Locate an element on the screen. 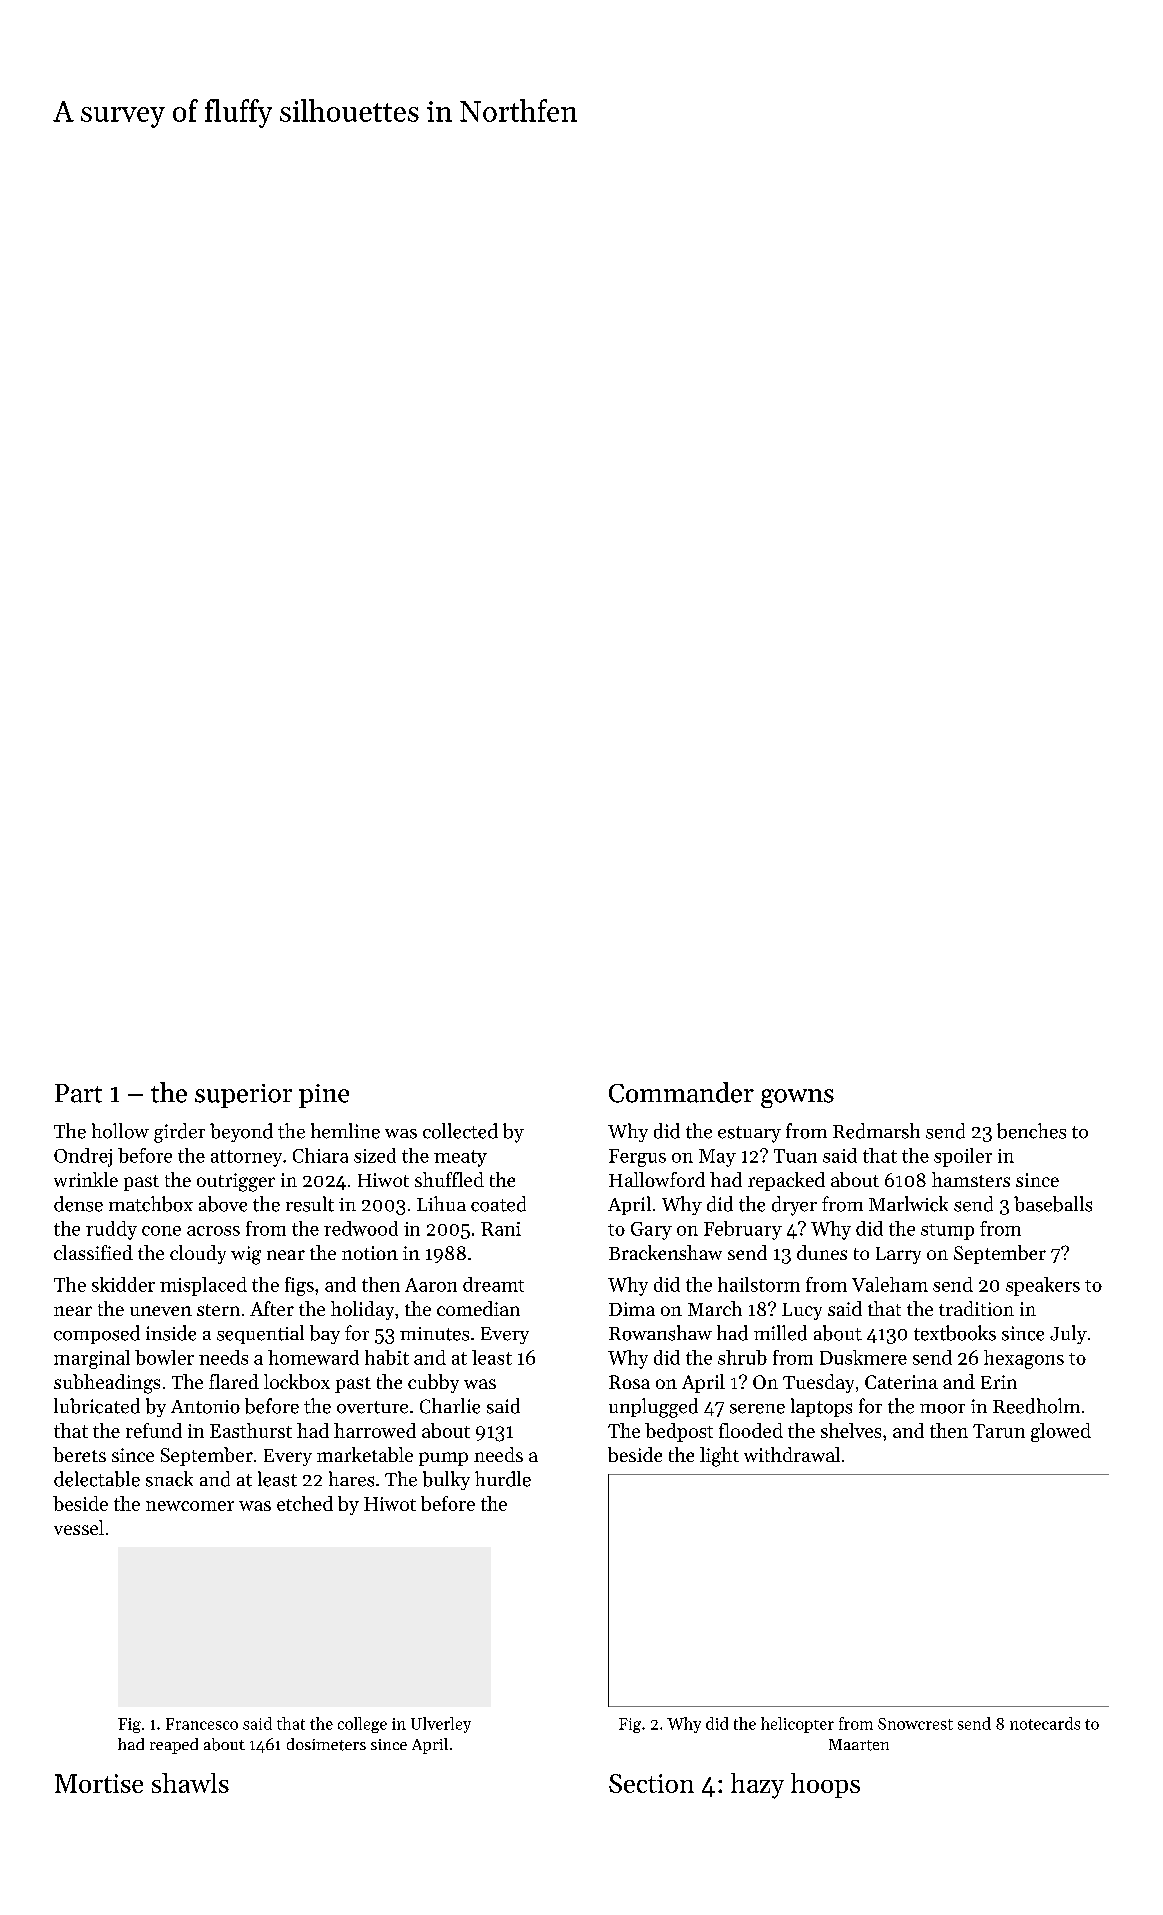  estuary is located at coordinates (749, 1134).
